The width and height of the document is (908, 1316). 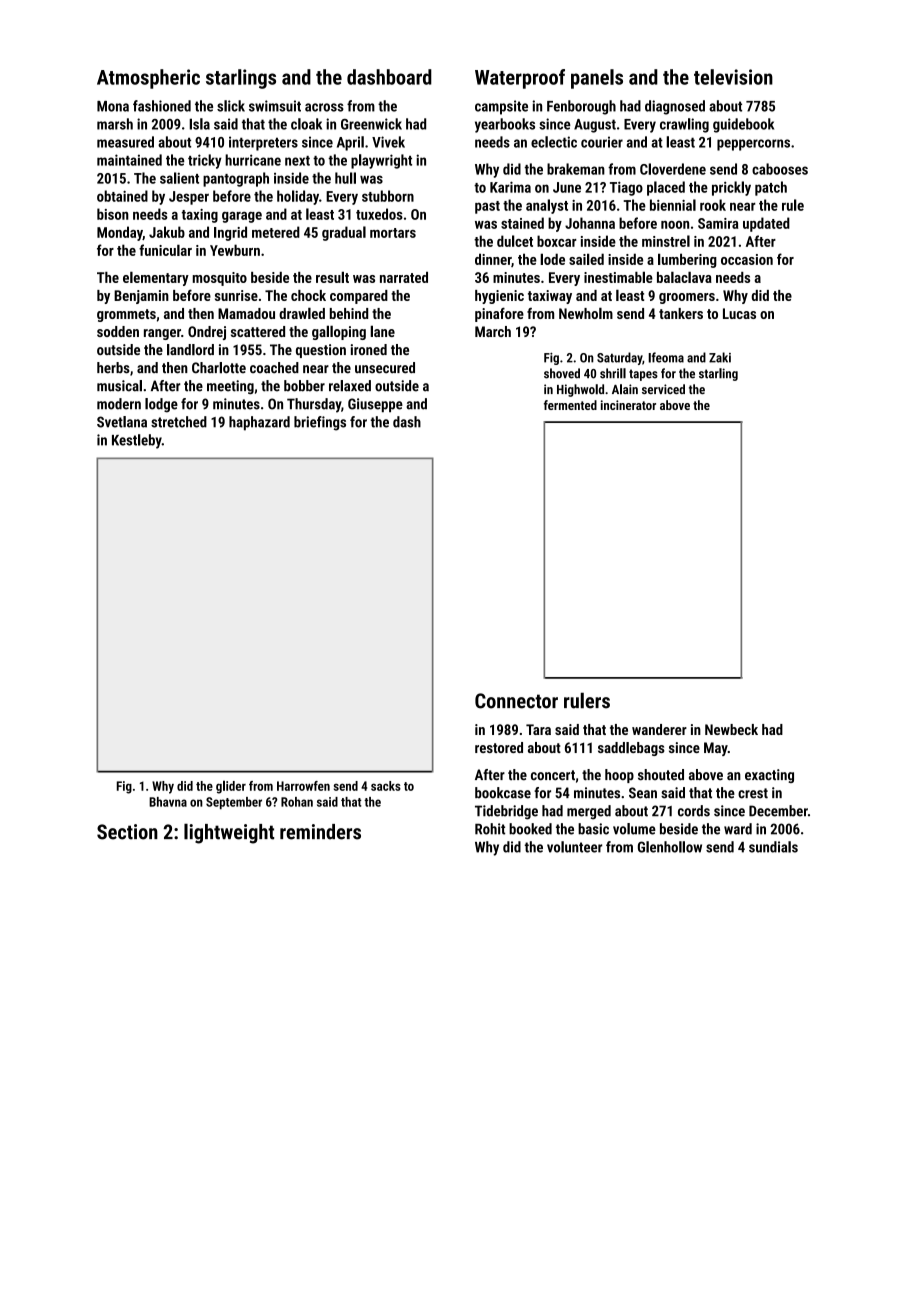 What do you see at coordinates (516, 701) in the document?
I see `Connector` at bounding box center [516, 701].
